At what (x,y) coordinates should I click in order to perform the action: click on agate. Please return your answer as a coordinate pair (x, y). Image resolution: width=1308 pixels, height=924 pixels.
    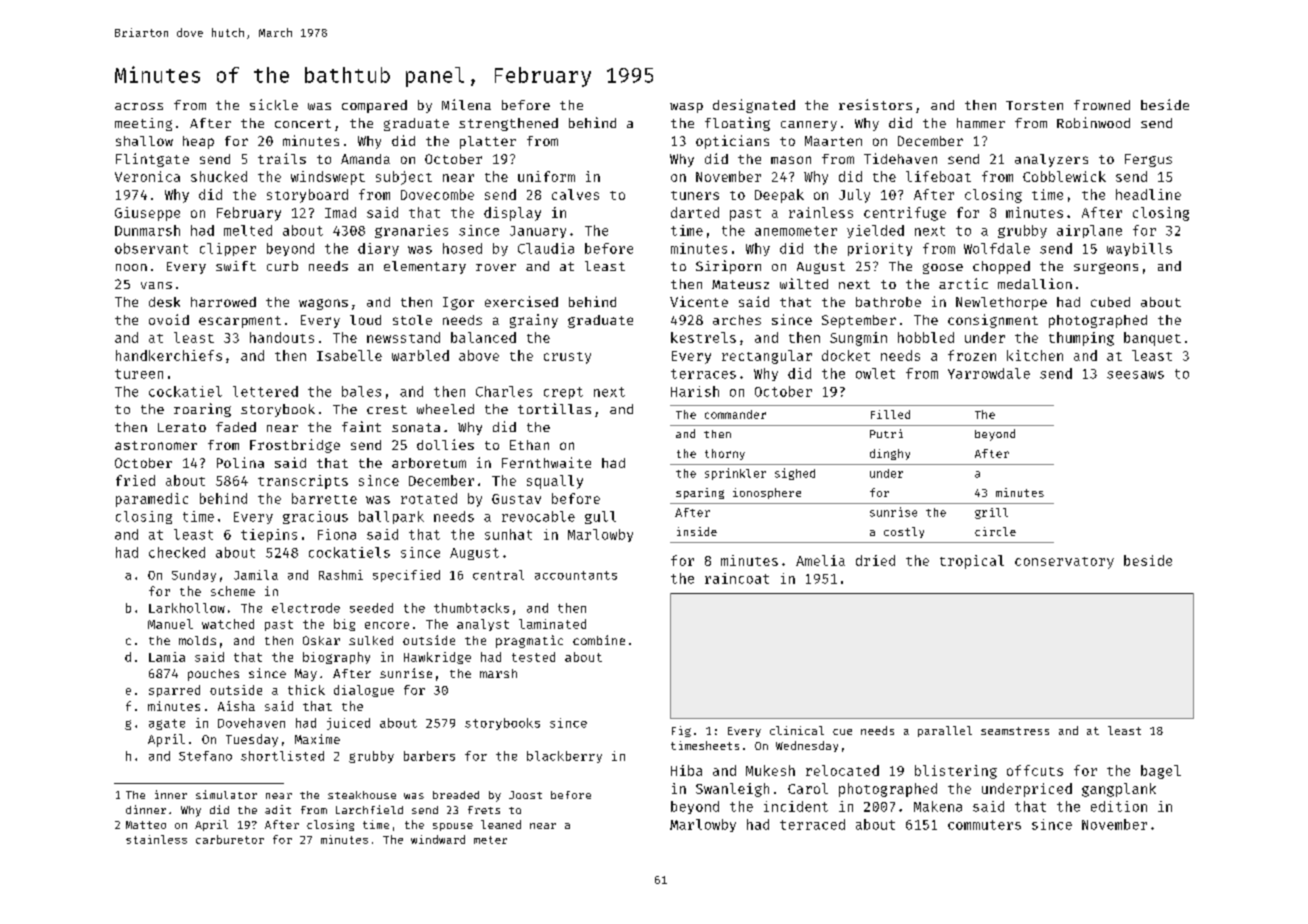
    Looking at the image, I should click on (167, 724).
